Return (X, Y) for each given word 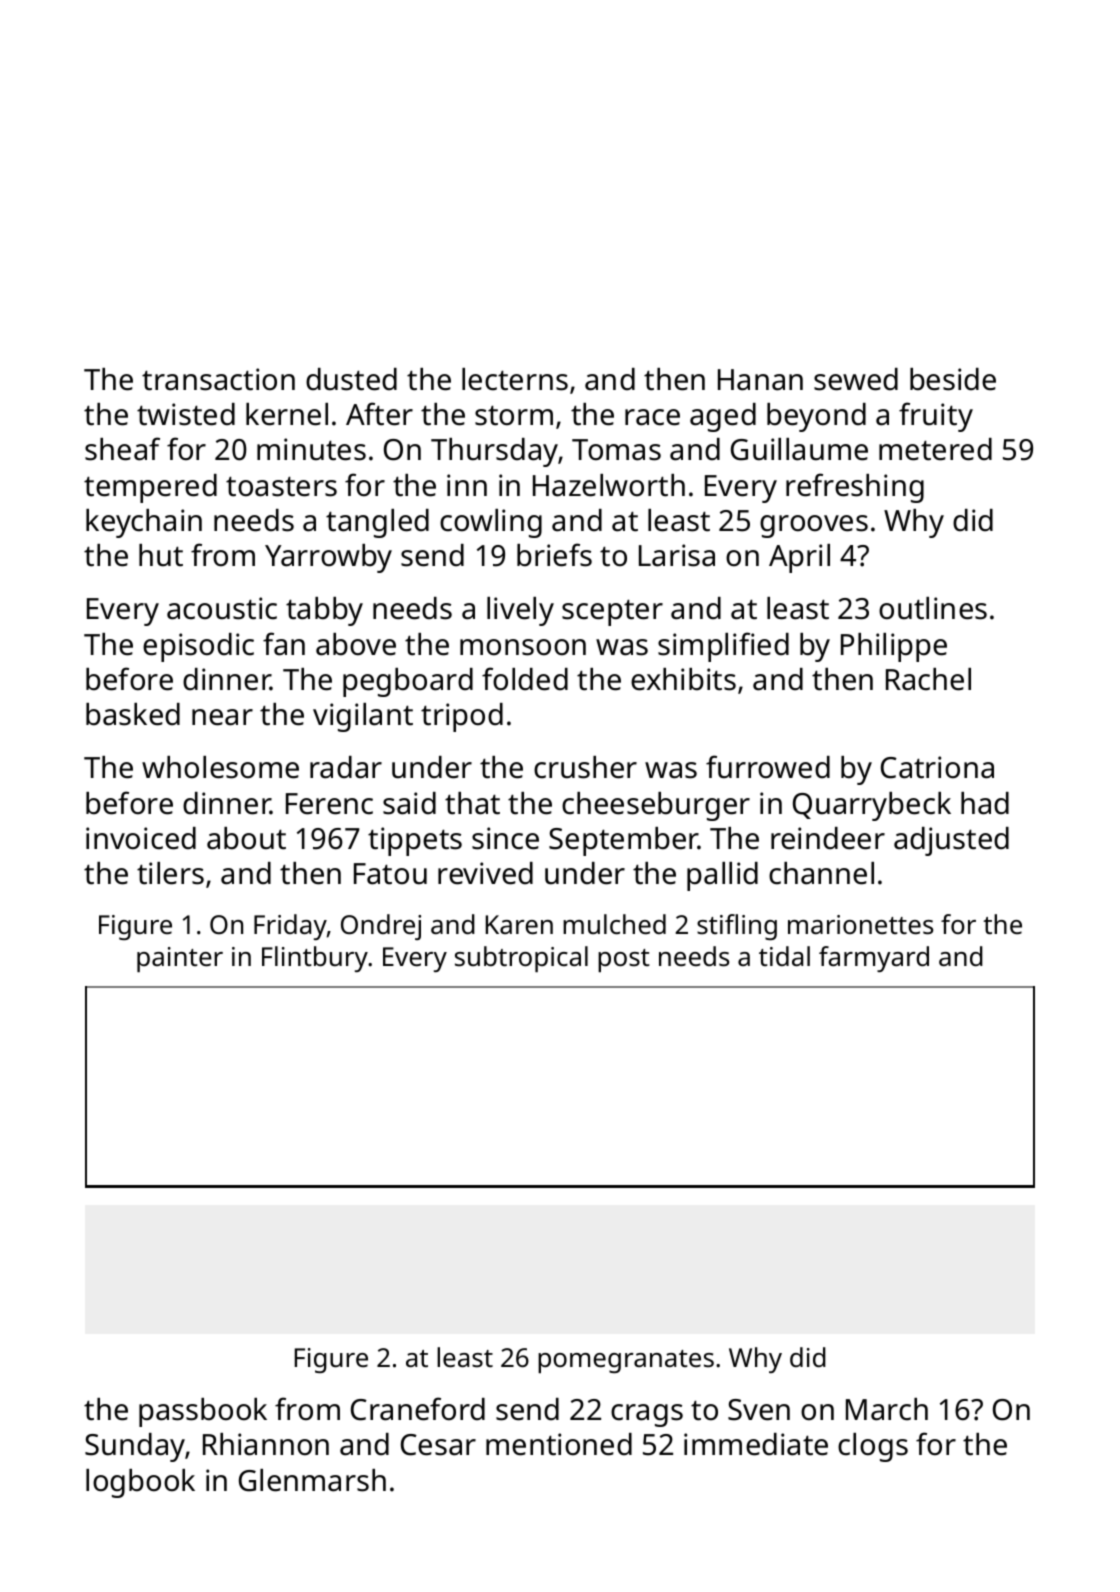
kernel (287, 414)
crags (647, 1415)
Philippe (894, 647)
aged (723, 417)
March (887, 1409)
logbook (140, 1483)
